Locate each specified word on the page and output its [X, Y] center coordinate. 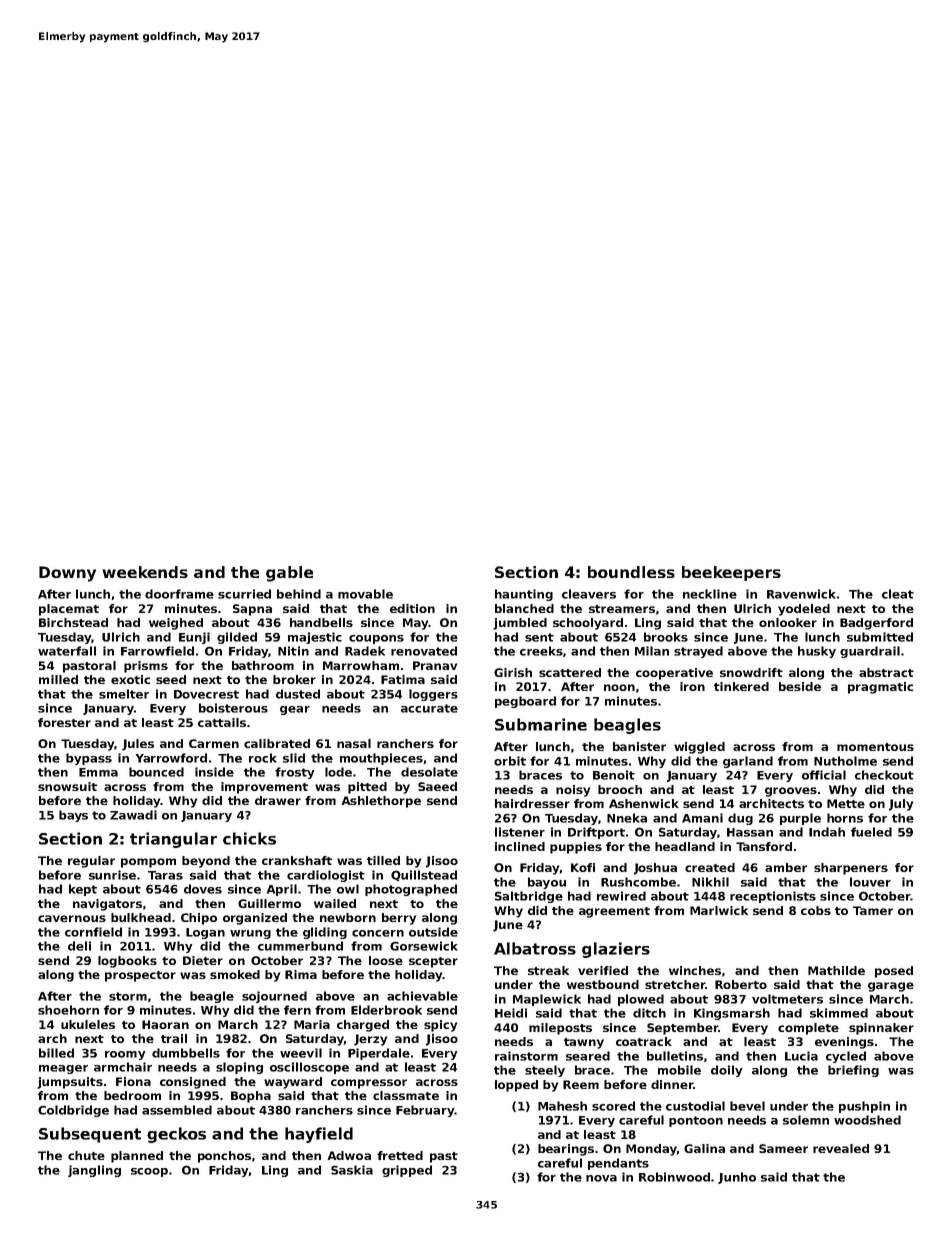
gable [289, 574]
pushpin [864, 1107]
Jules [138, 745]
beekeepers [731, 573]
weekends [145, 572]
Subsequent [90, 1135]
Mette [846, 803]
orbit [510, 761]
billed [56, 1053]
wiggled [699, 748]
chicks [249, 838]
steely [545, 1071]
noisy [573, 791]
